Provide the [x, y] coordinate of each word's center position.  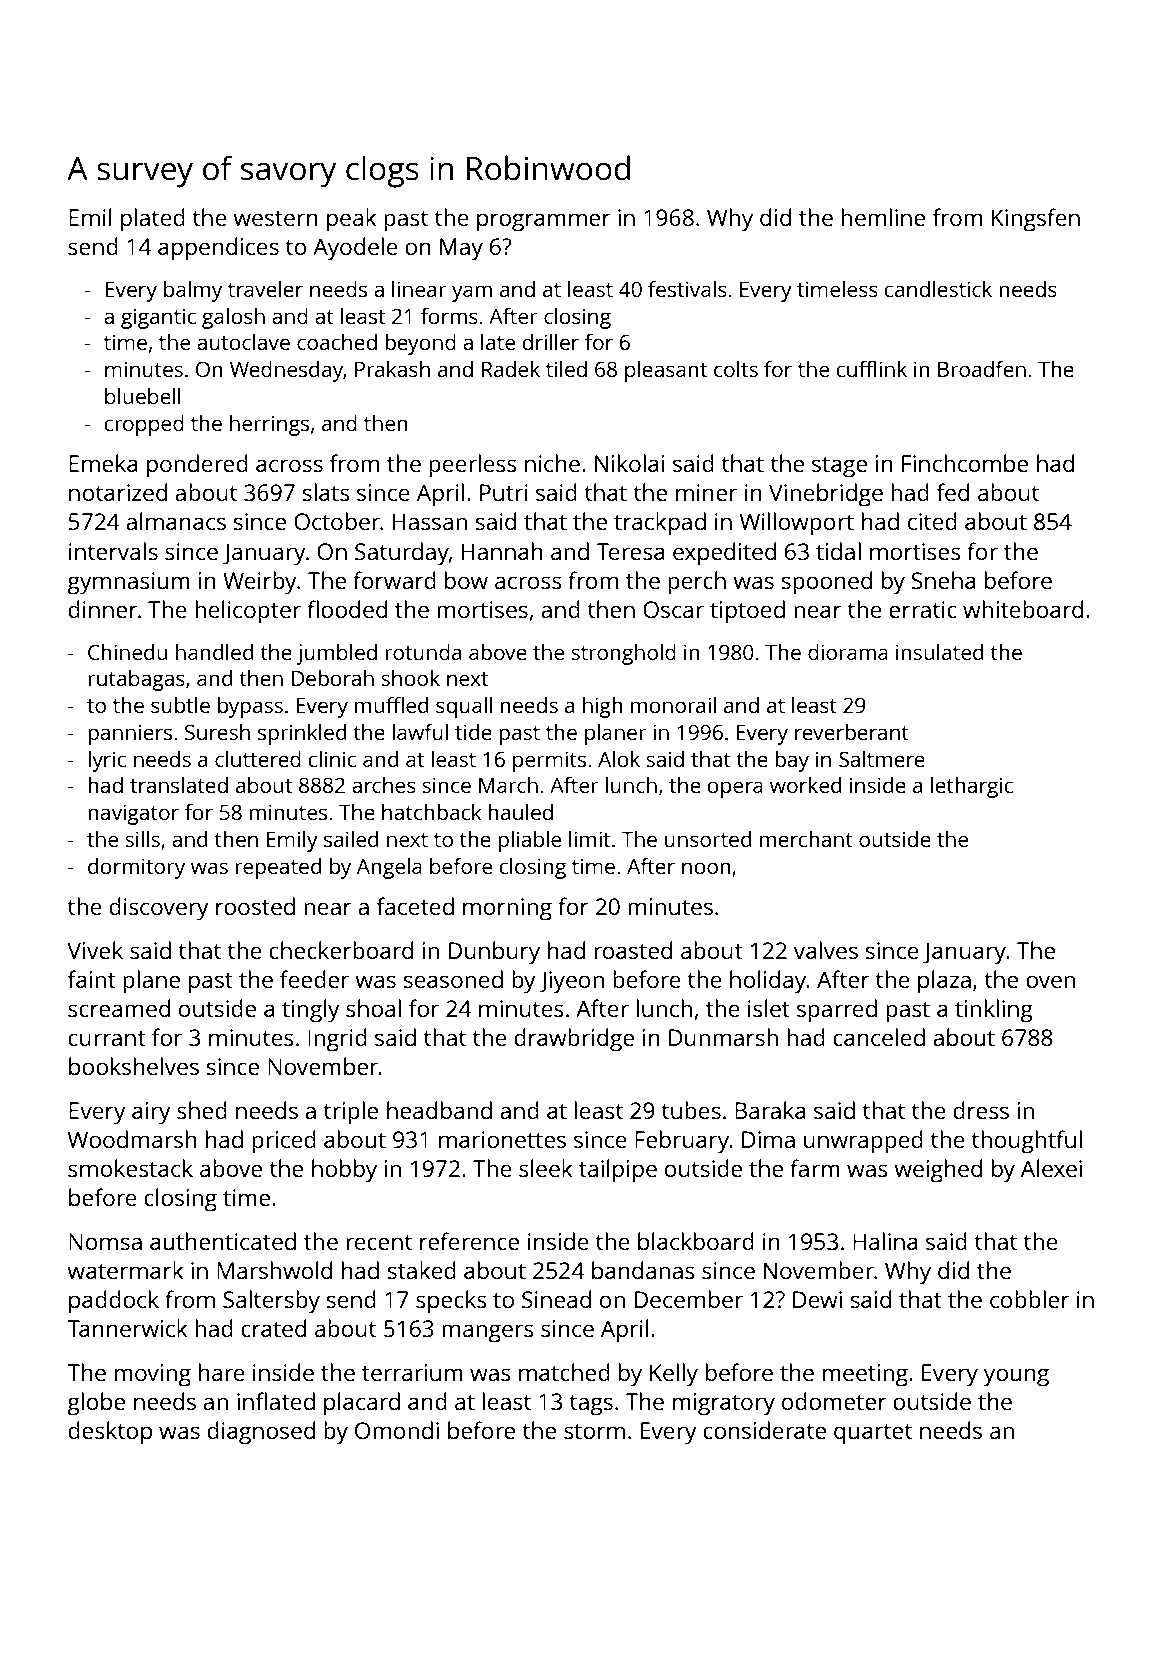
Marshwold [274, 1270]
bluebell [143, 396]
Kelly [674, 1375]
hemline [883, 217]
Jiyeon [571, 982]
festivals [687, 289]
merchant [806, 839]
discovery [159, 909]
